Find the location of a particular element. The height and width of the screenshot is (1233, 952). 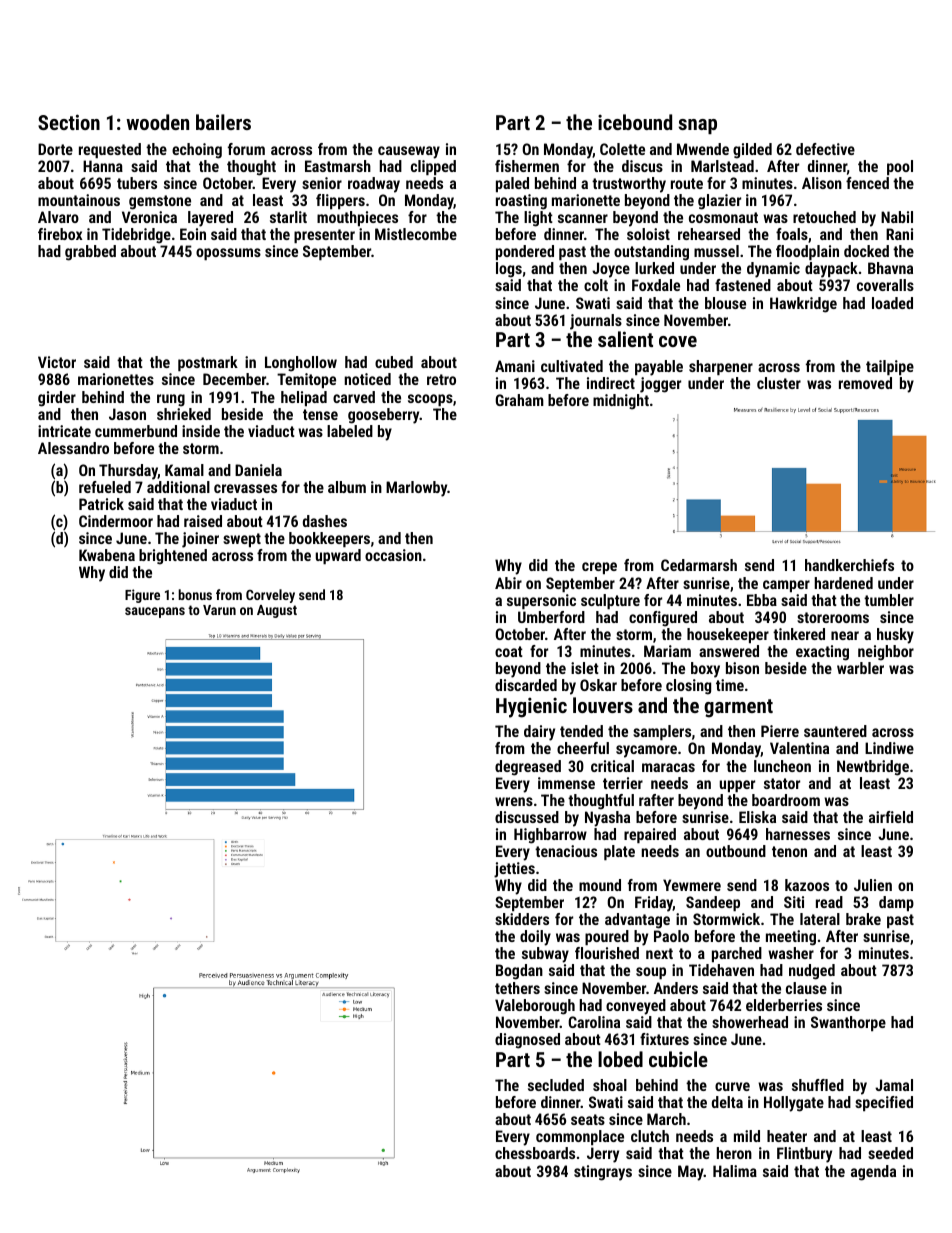

Section is located at coordinates (69, 122).
